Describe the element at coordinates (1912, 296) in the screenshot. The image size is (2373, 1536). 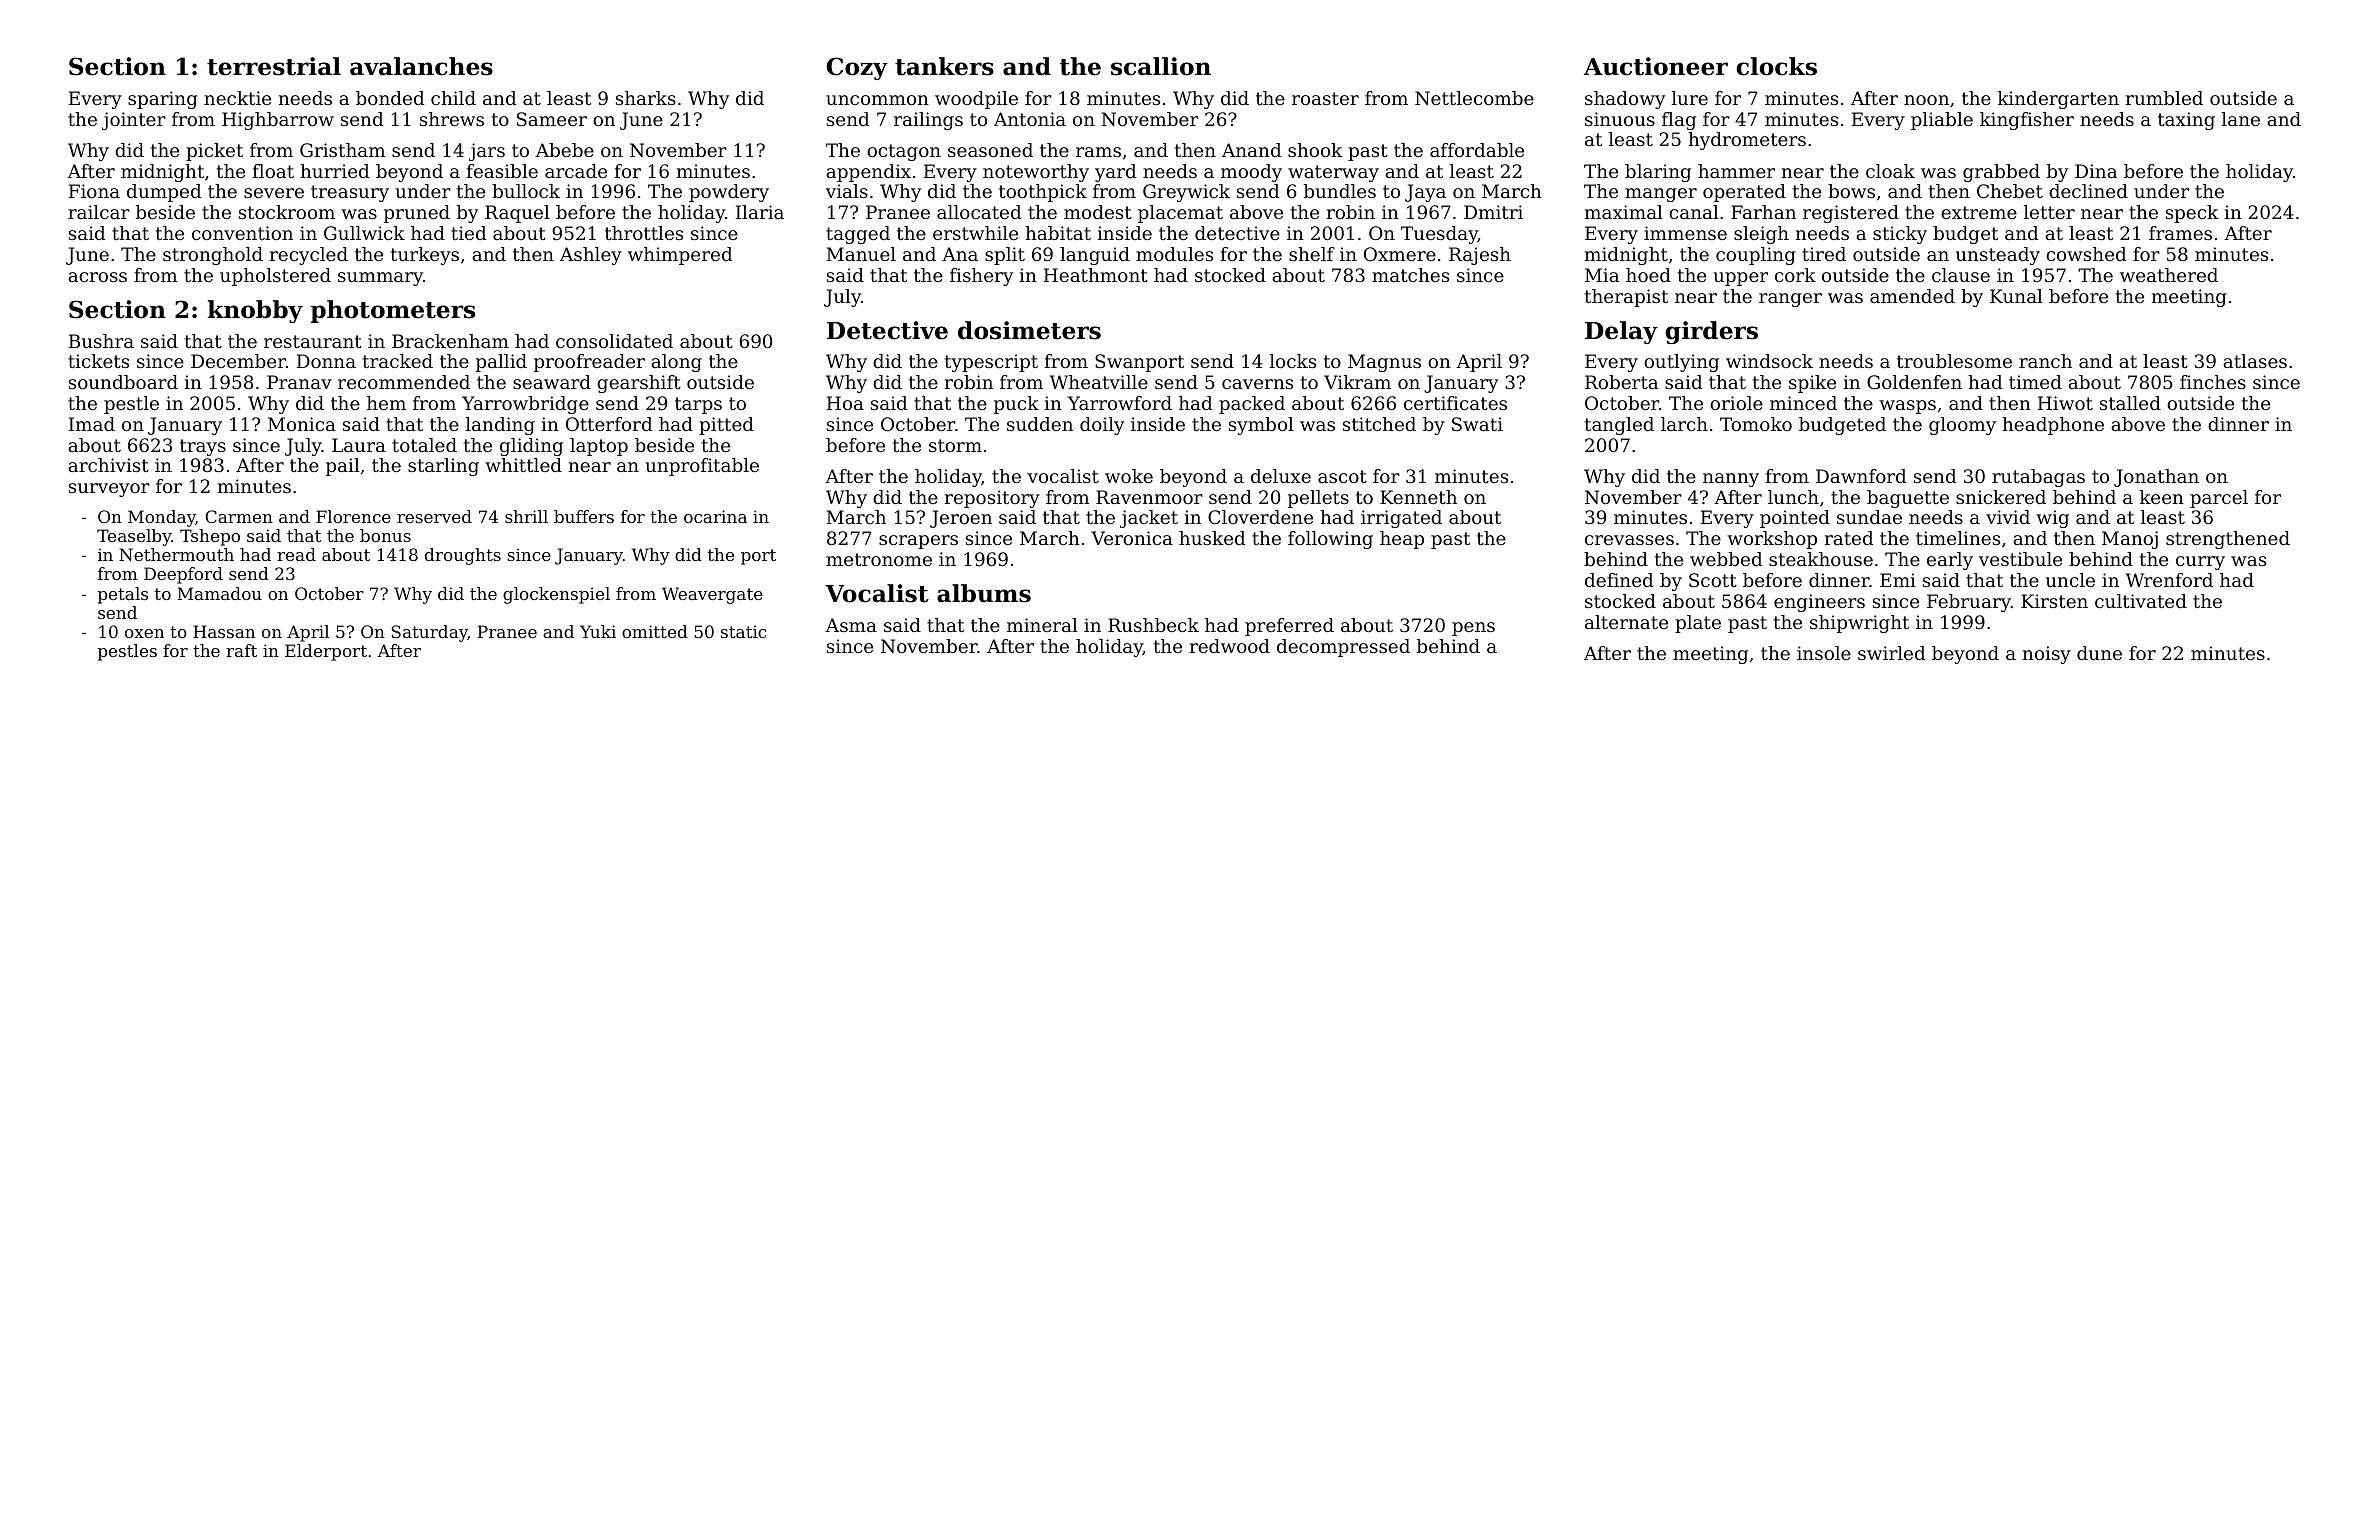
I see `amended` at that location.
